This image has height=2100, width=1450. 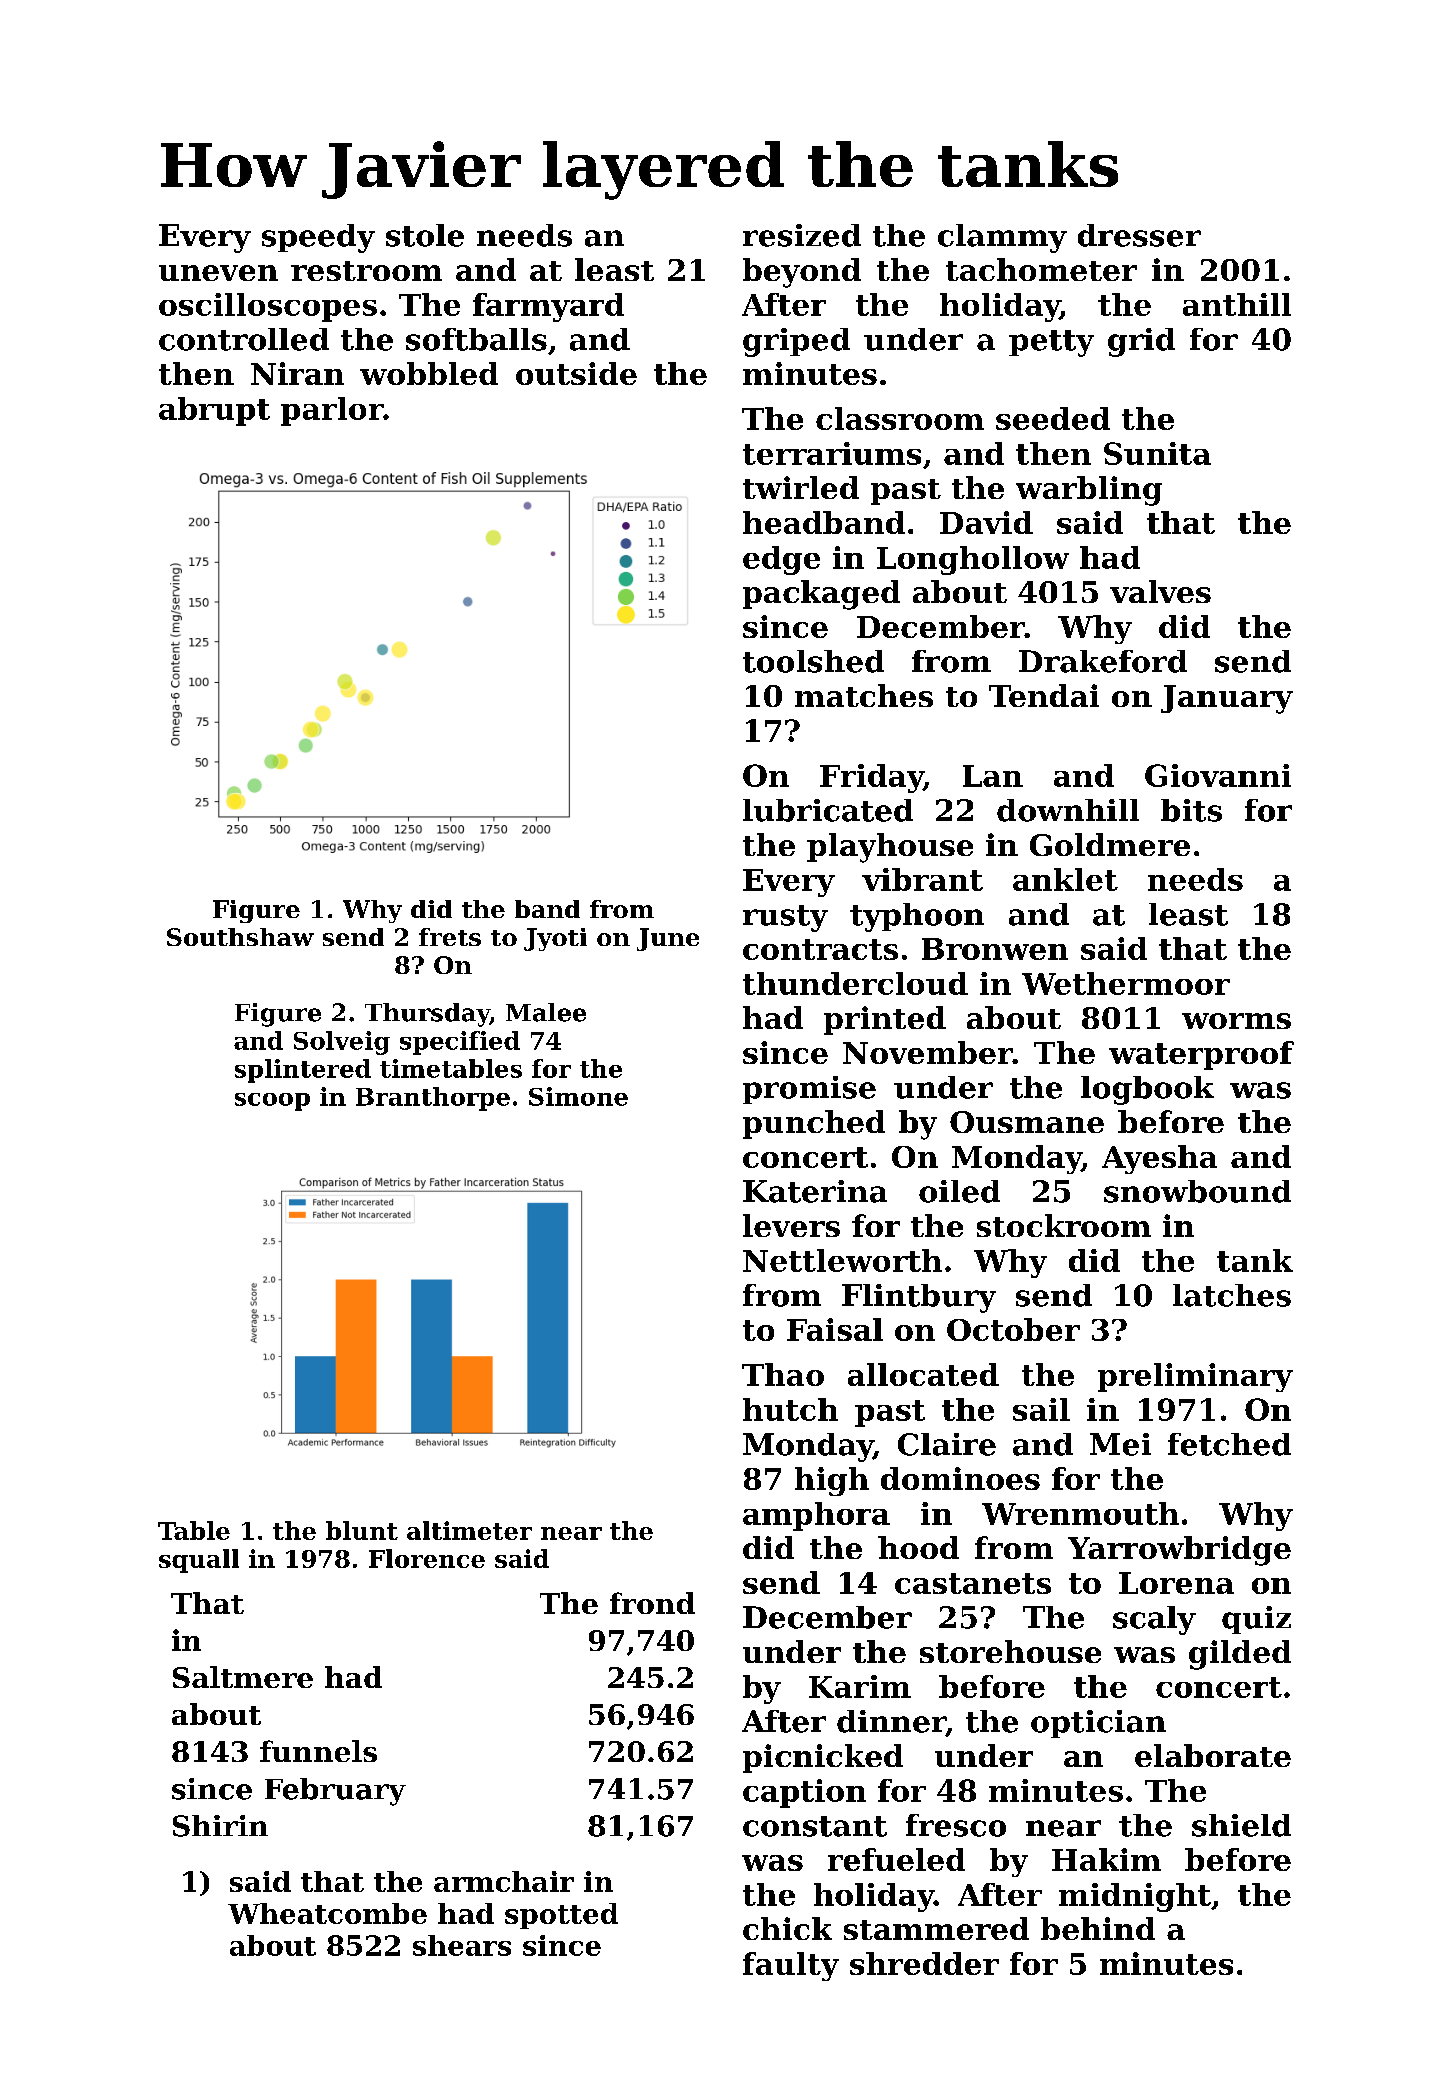 I want to click on funnels, so click(x=318, y=1751).
